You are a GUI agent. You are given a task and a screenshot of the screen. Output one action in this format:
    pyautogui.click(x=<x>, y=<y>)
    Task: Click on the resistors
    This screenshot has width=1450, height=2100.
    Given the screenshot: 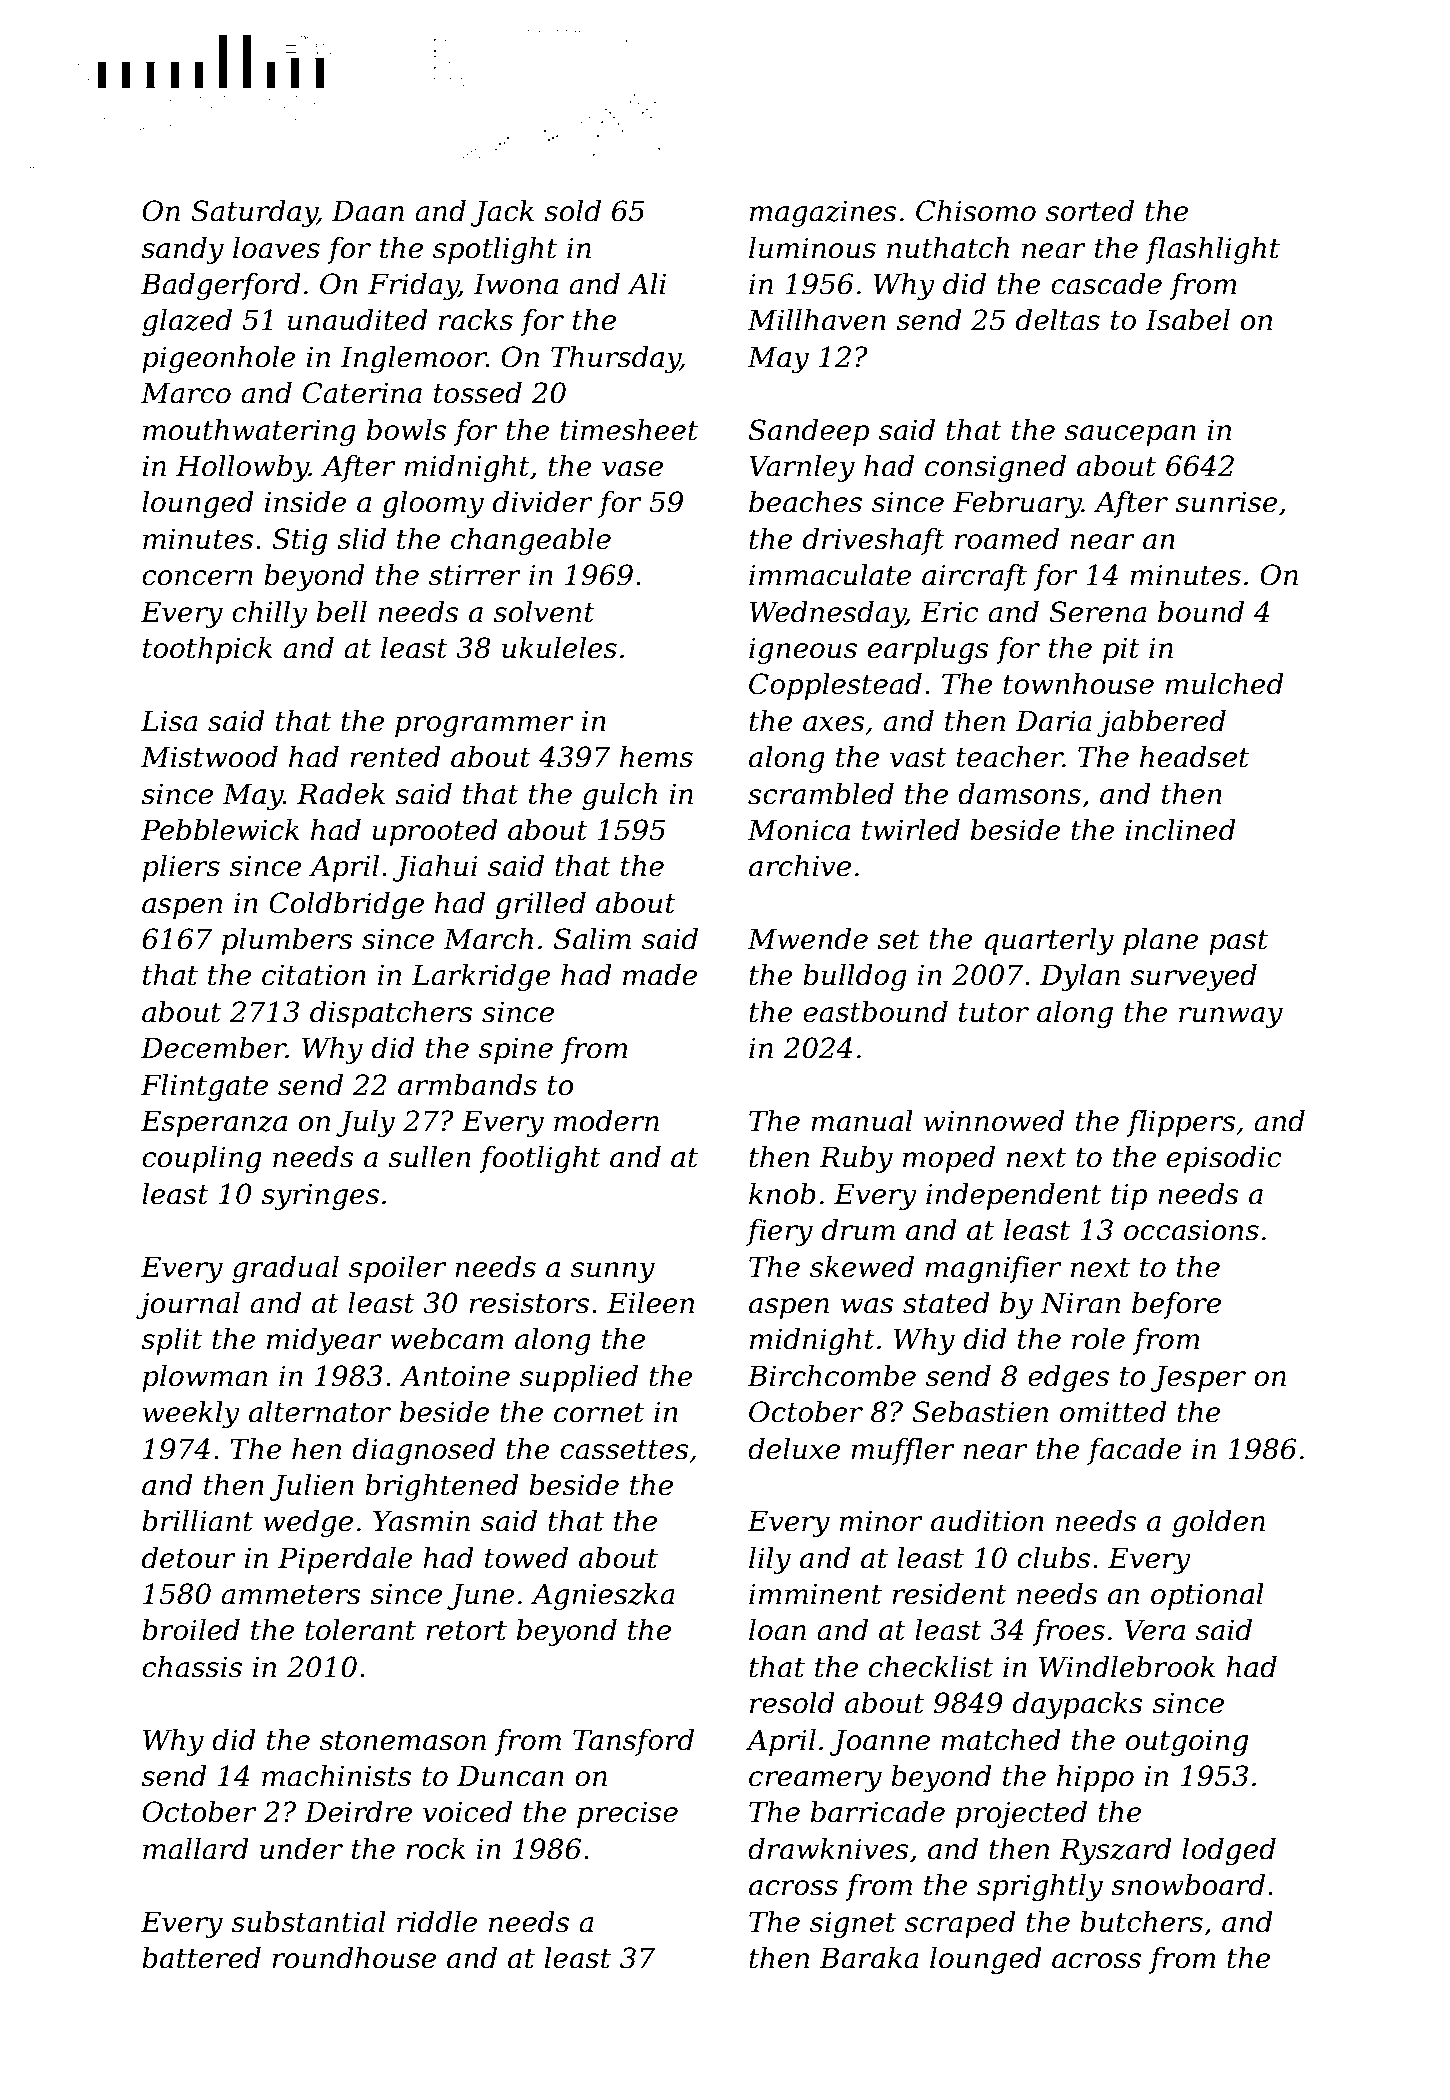 What is the action you would take?
    pyautogui.click(x=529, y=1303)
